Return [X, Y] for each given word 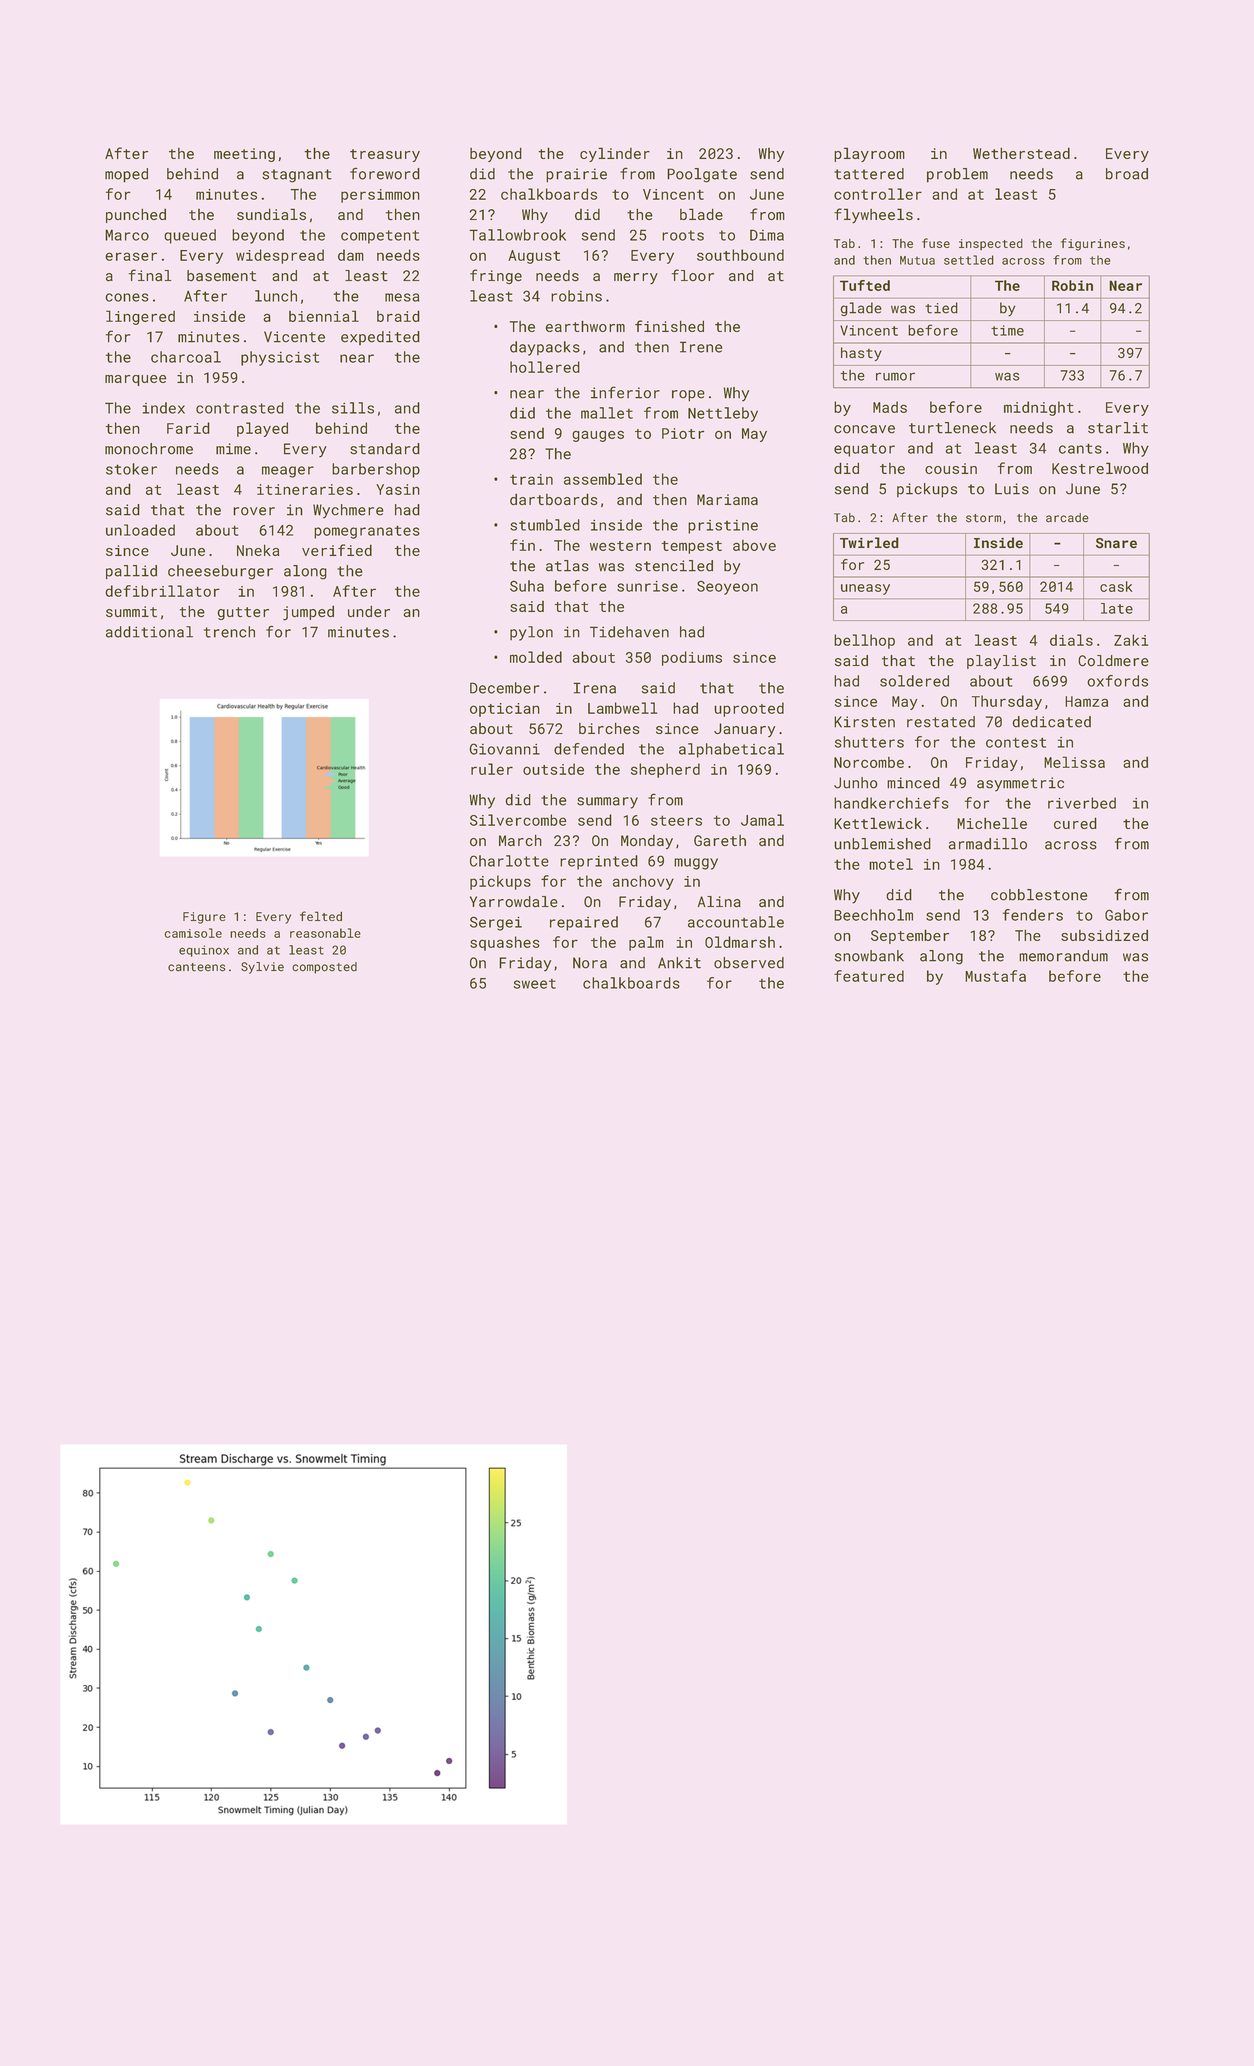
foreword [385, 173]
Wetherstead [1021, 153]
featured [869, 976]
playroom [869, 154]
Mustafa [995, 976]
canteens [196, 967]
